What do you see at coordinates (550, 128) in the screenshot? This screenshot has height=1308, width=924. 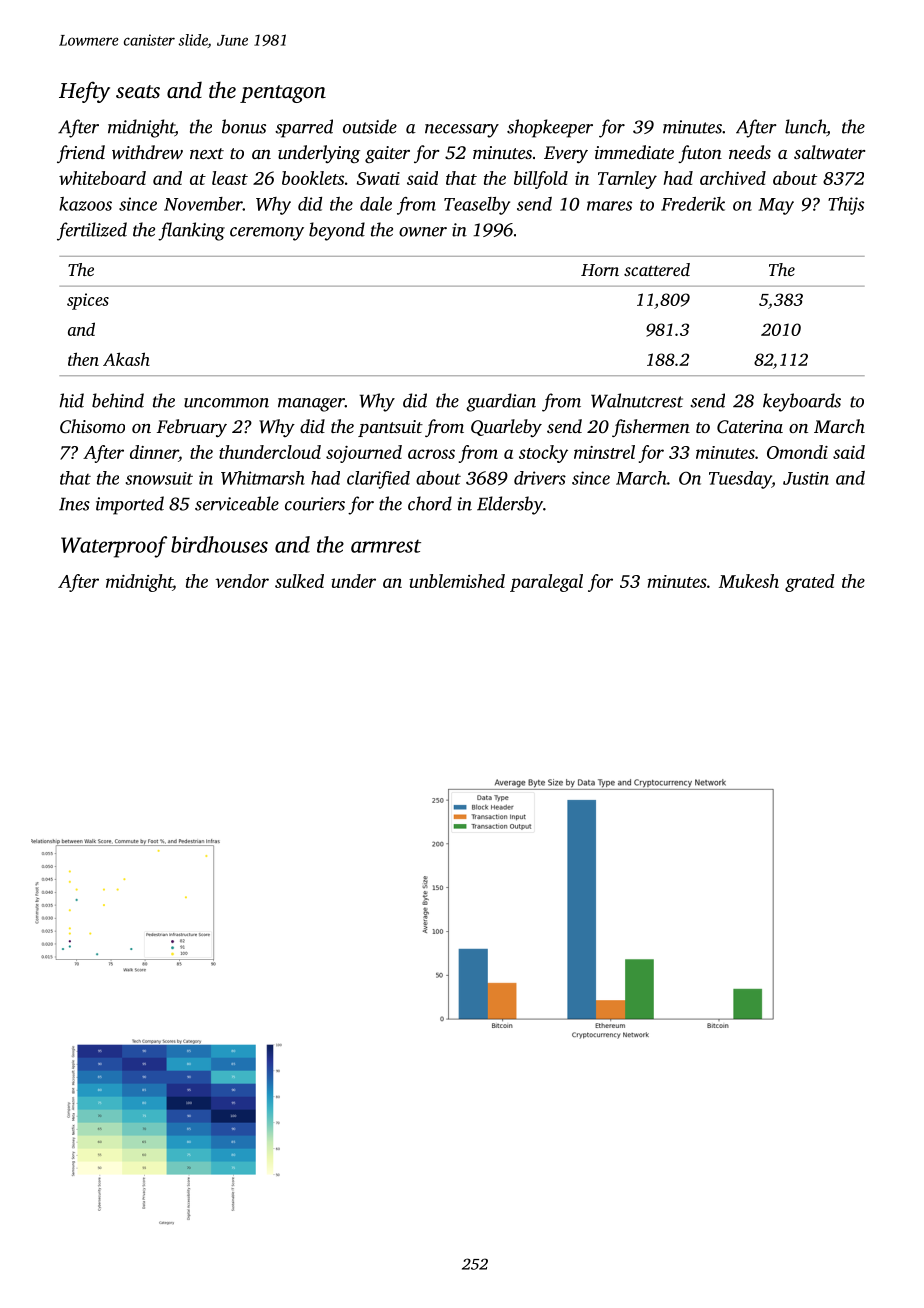 I see `shopkeeper` at bounding box center [550, 128].
